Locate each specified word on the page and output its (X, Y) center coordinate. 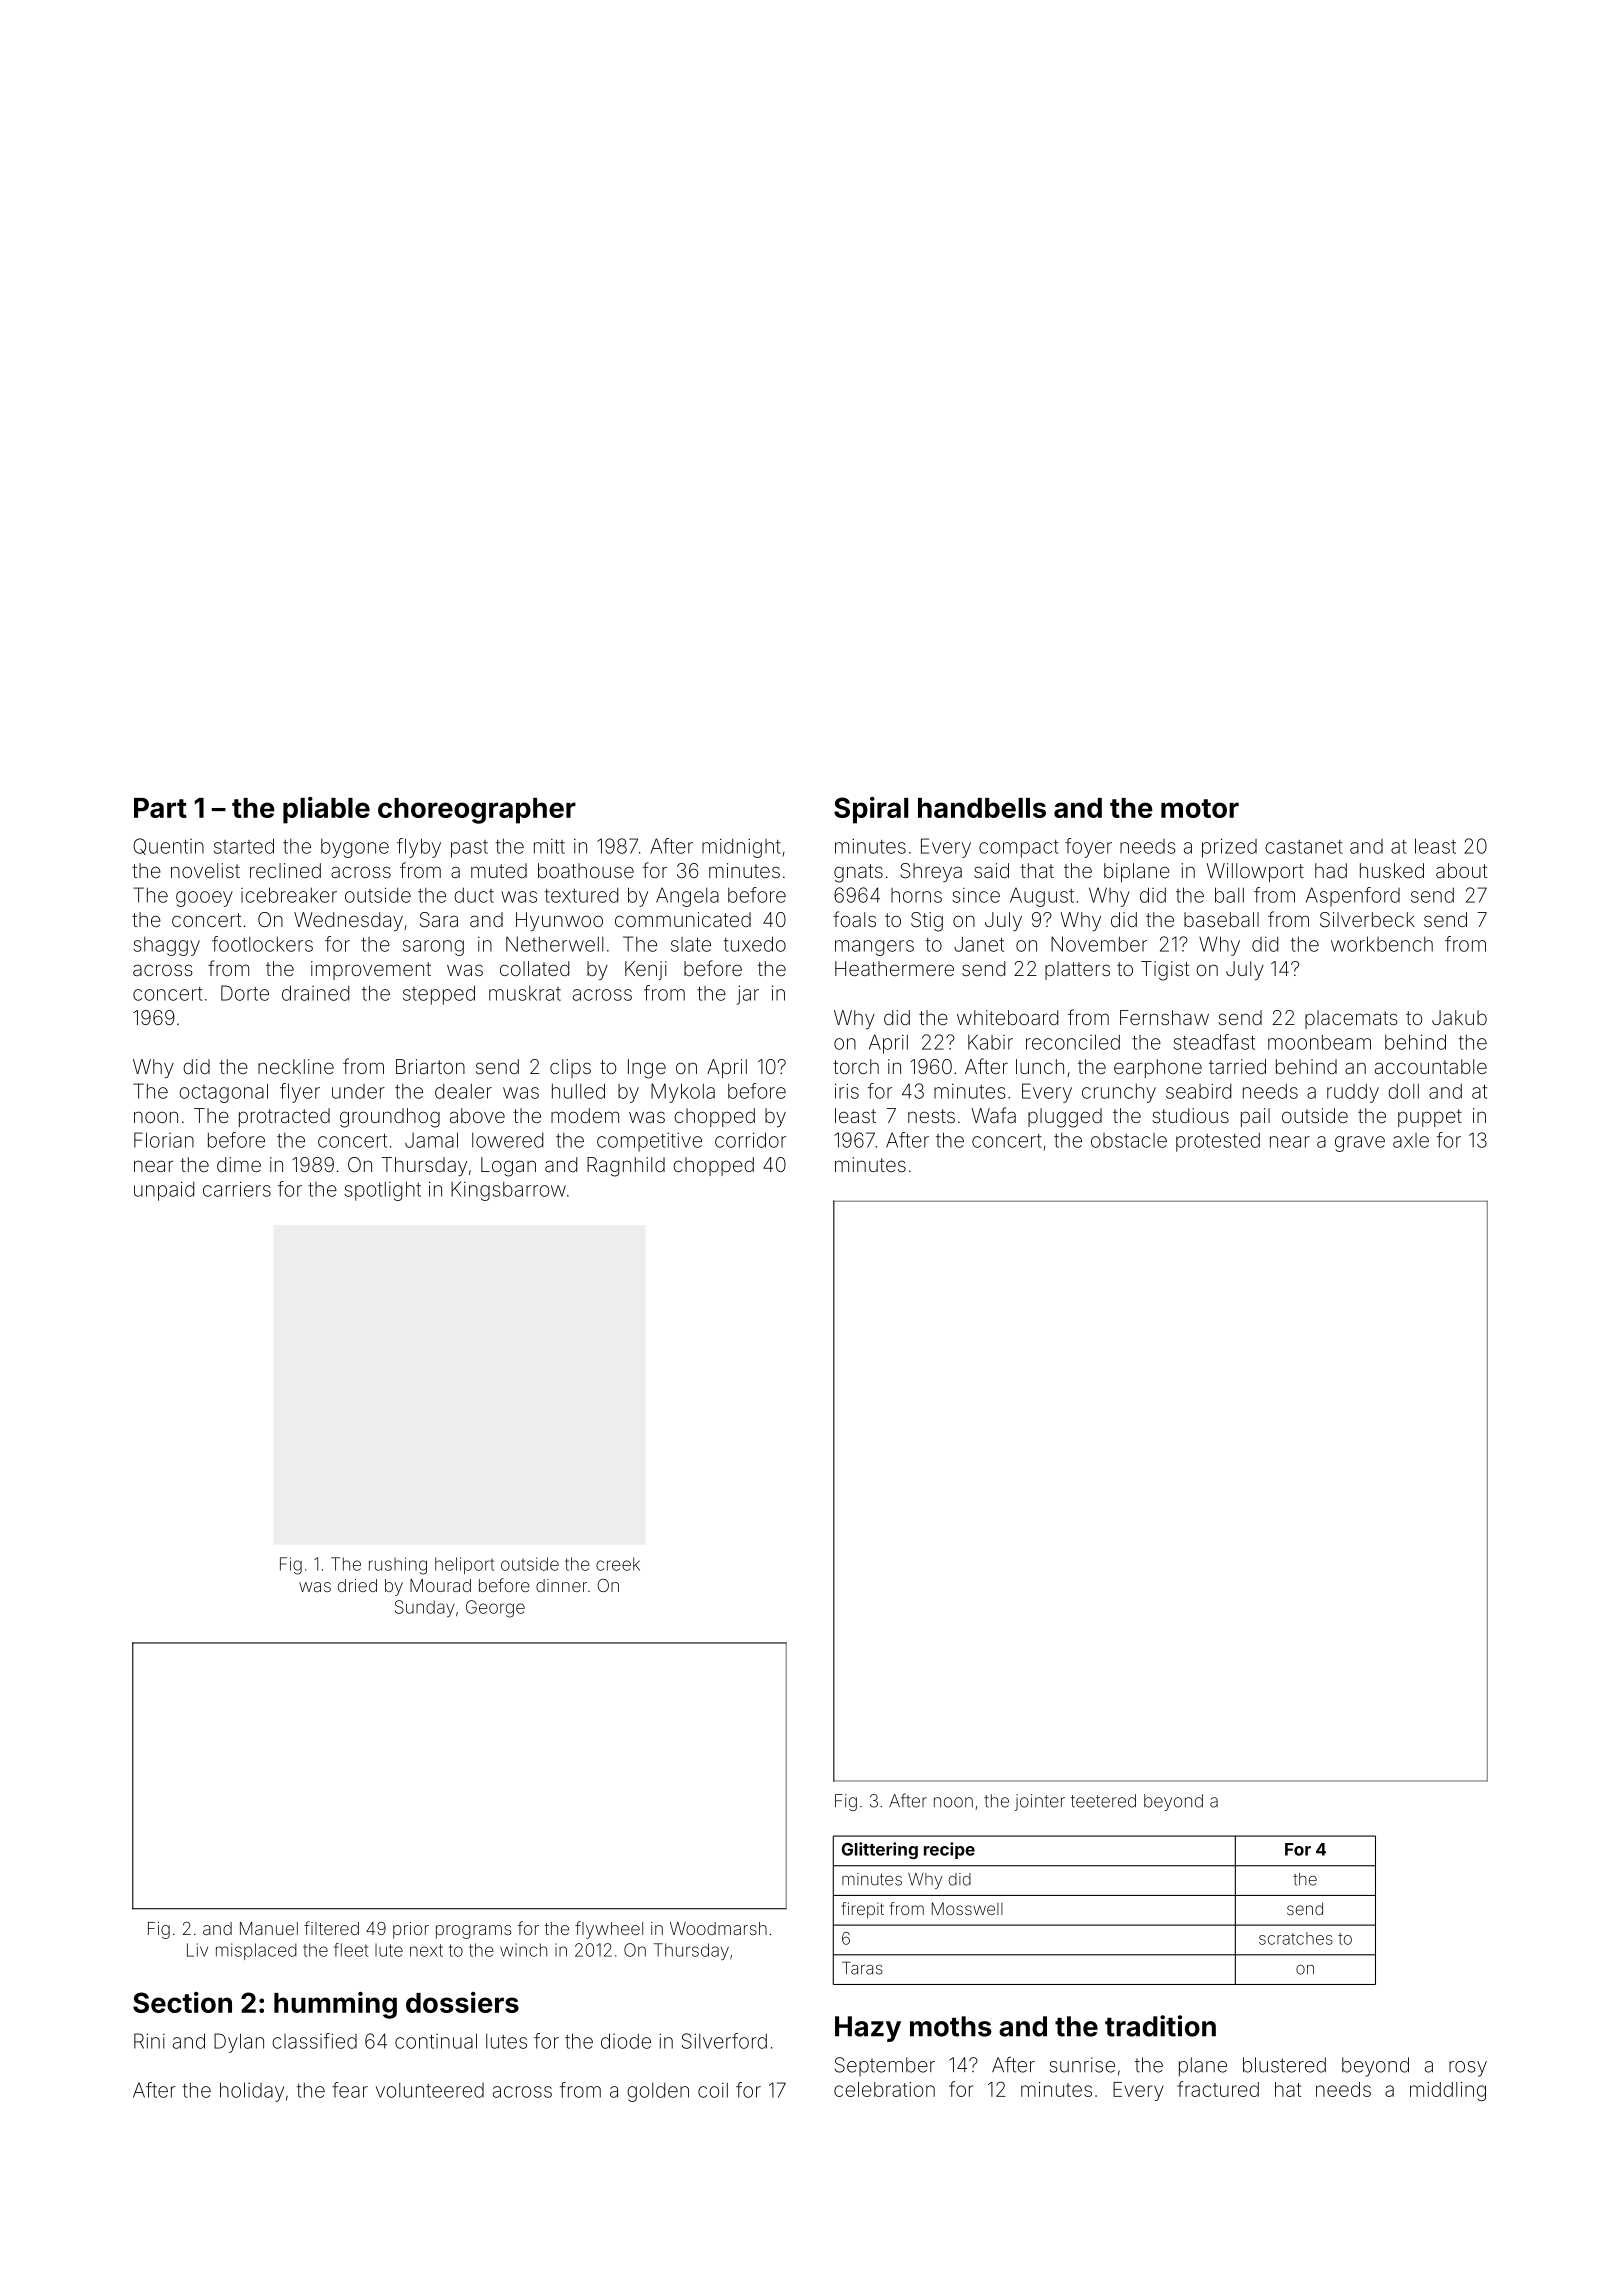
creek (618, 1564)
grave (1360, 1144)
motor (1200, 808)
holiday (252, 2092)
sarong (433, 948)
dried (357, 1585)
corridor (750, 1140)
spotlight (382, 1191)
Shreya (931, 872)
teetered (1103, 1801)
